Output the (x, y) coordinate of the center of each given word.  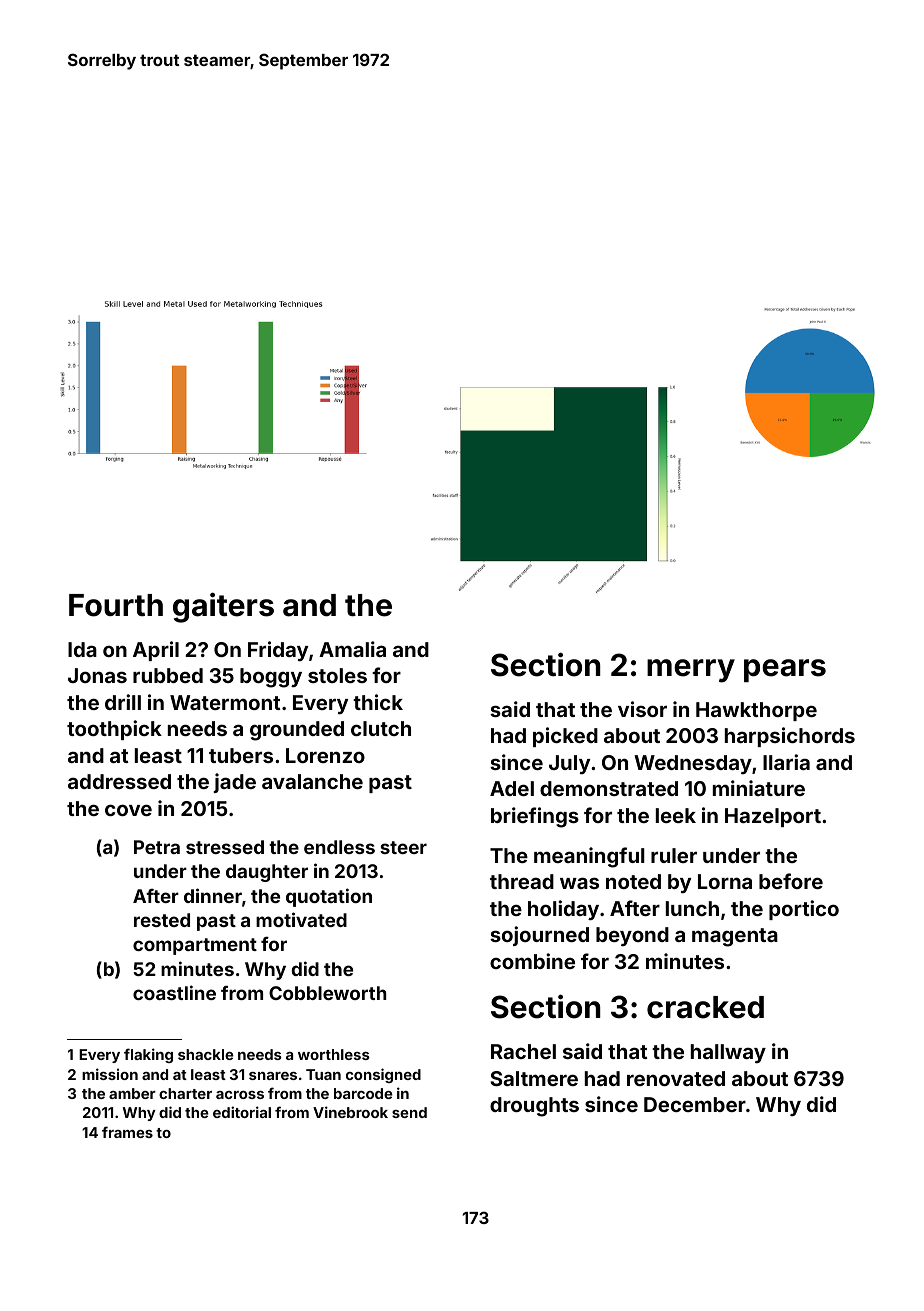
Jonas (97, 675)
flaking (148, 1055)
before (791, 881)
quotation (329, 897)
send (409, 1112)
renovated (676, 1078)
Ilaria (786, 762)
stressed (225, 847)
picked (565, 737)
